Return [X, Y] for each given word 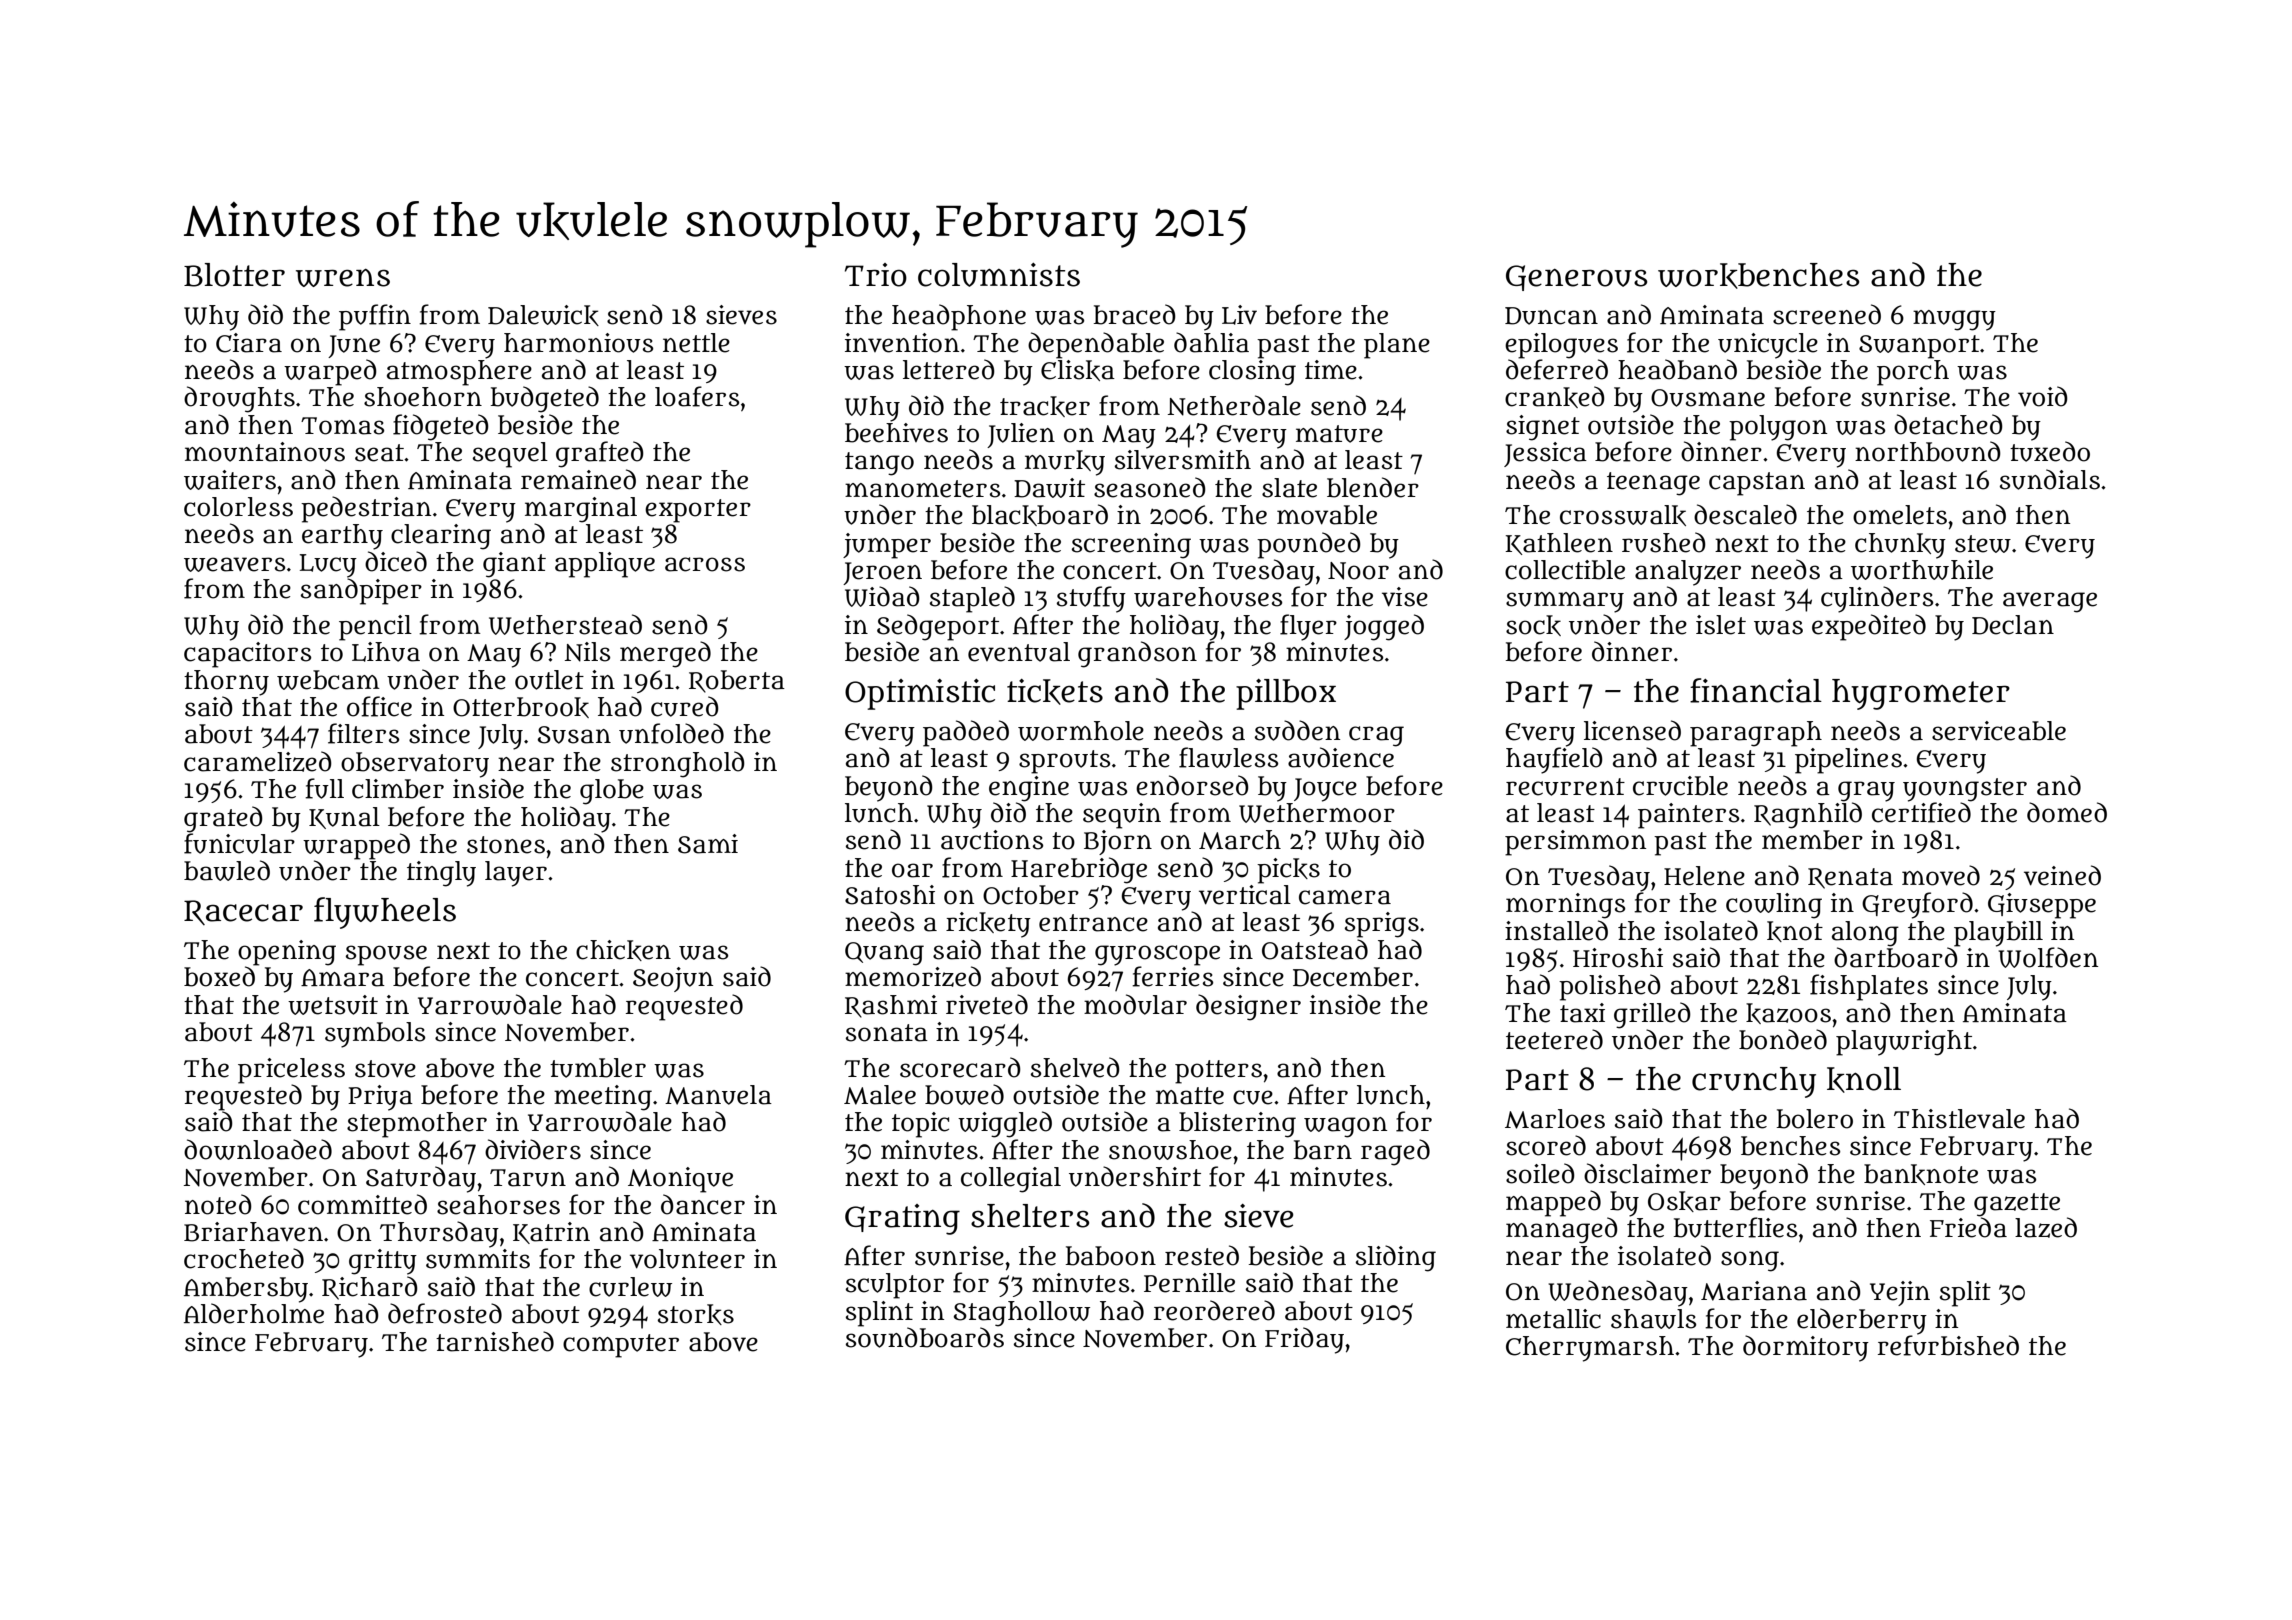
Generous [1576, 278]
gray [1866, 791]
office [379, 706]
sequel [510, 455]
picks [1288, 871]
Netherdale [1234, 405]
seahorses [498, 1205]
